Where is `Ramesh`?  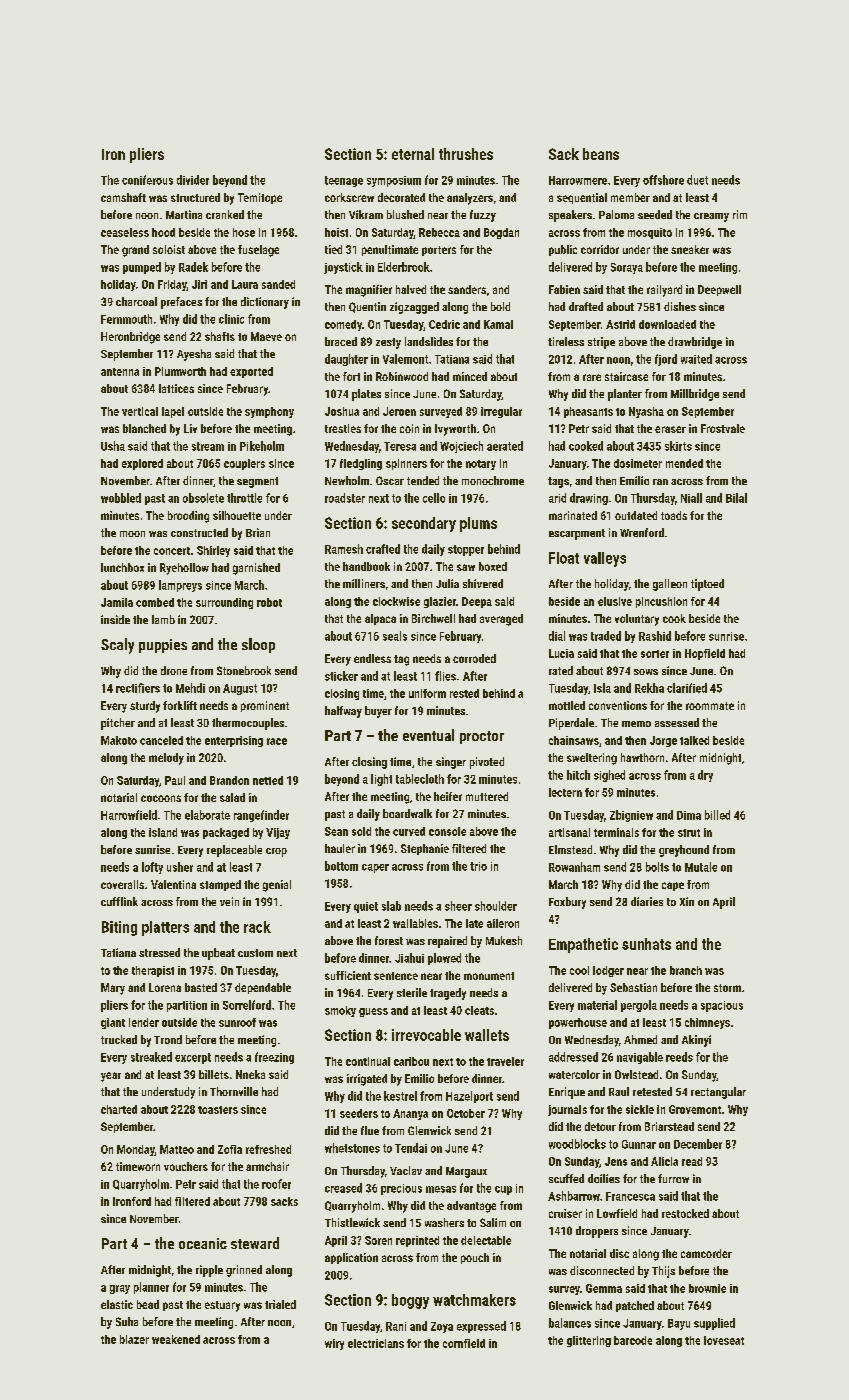
Ramesh is located at coordinates (344, 549).
